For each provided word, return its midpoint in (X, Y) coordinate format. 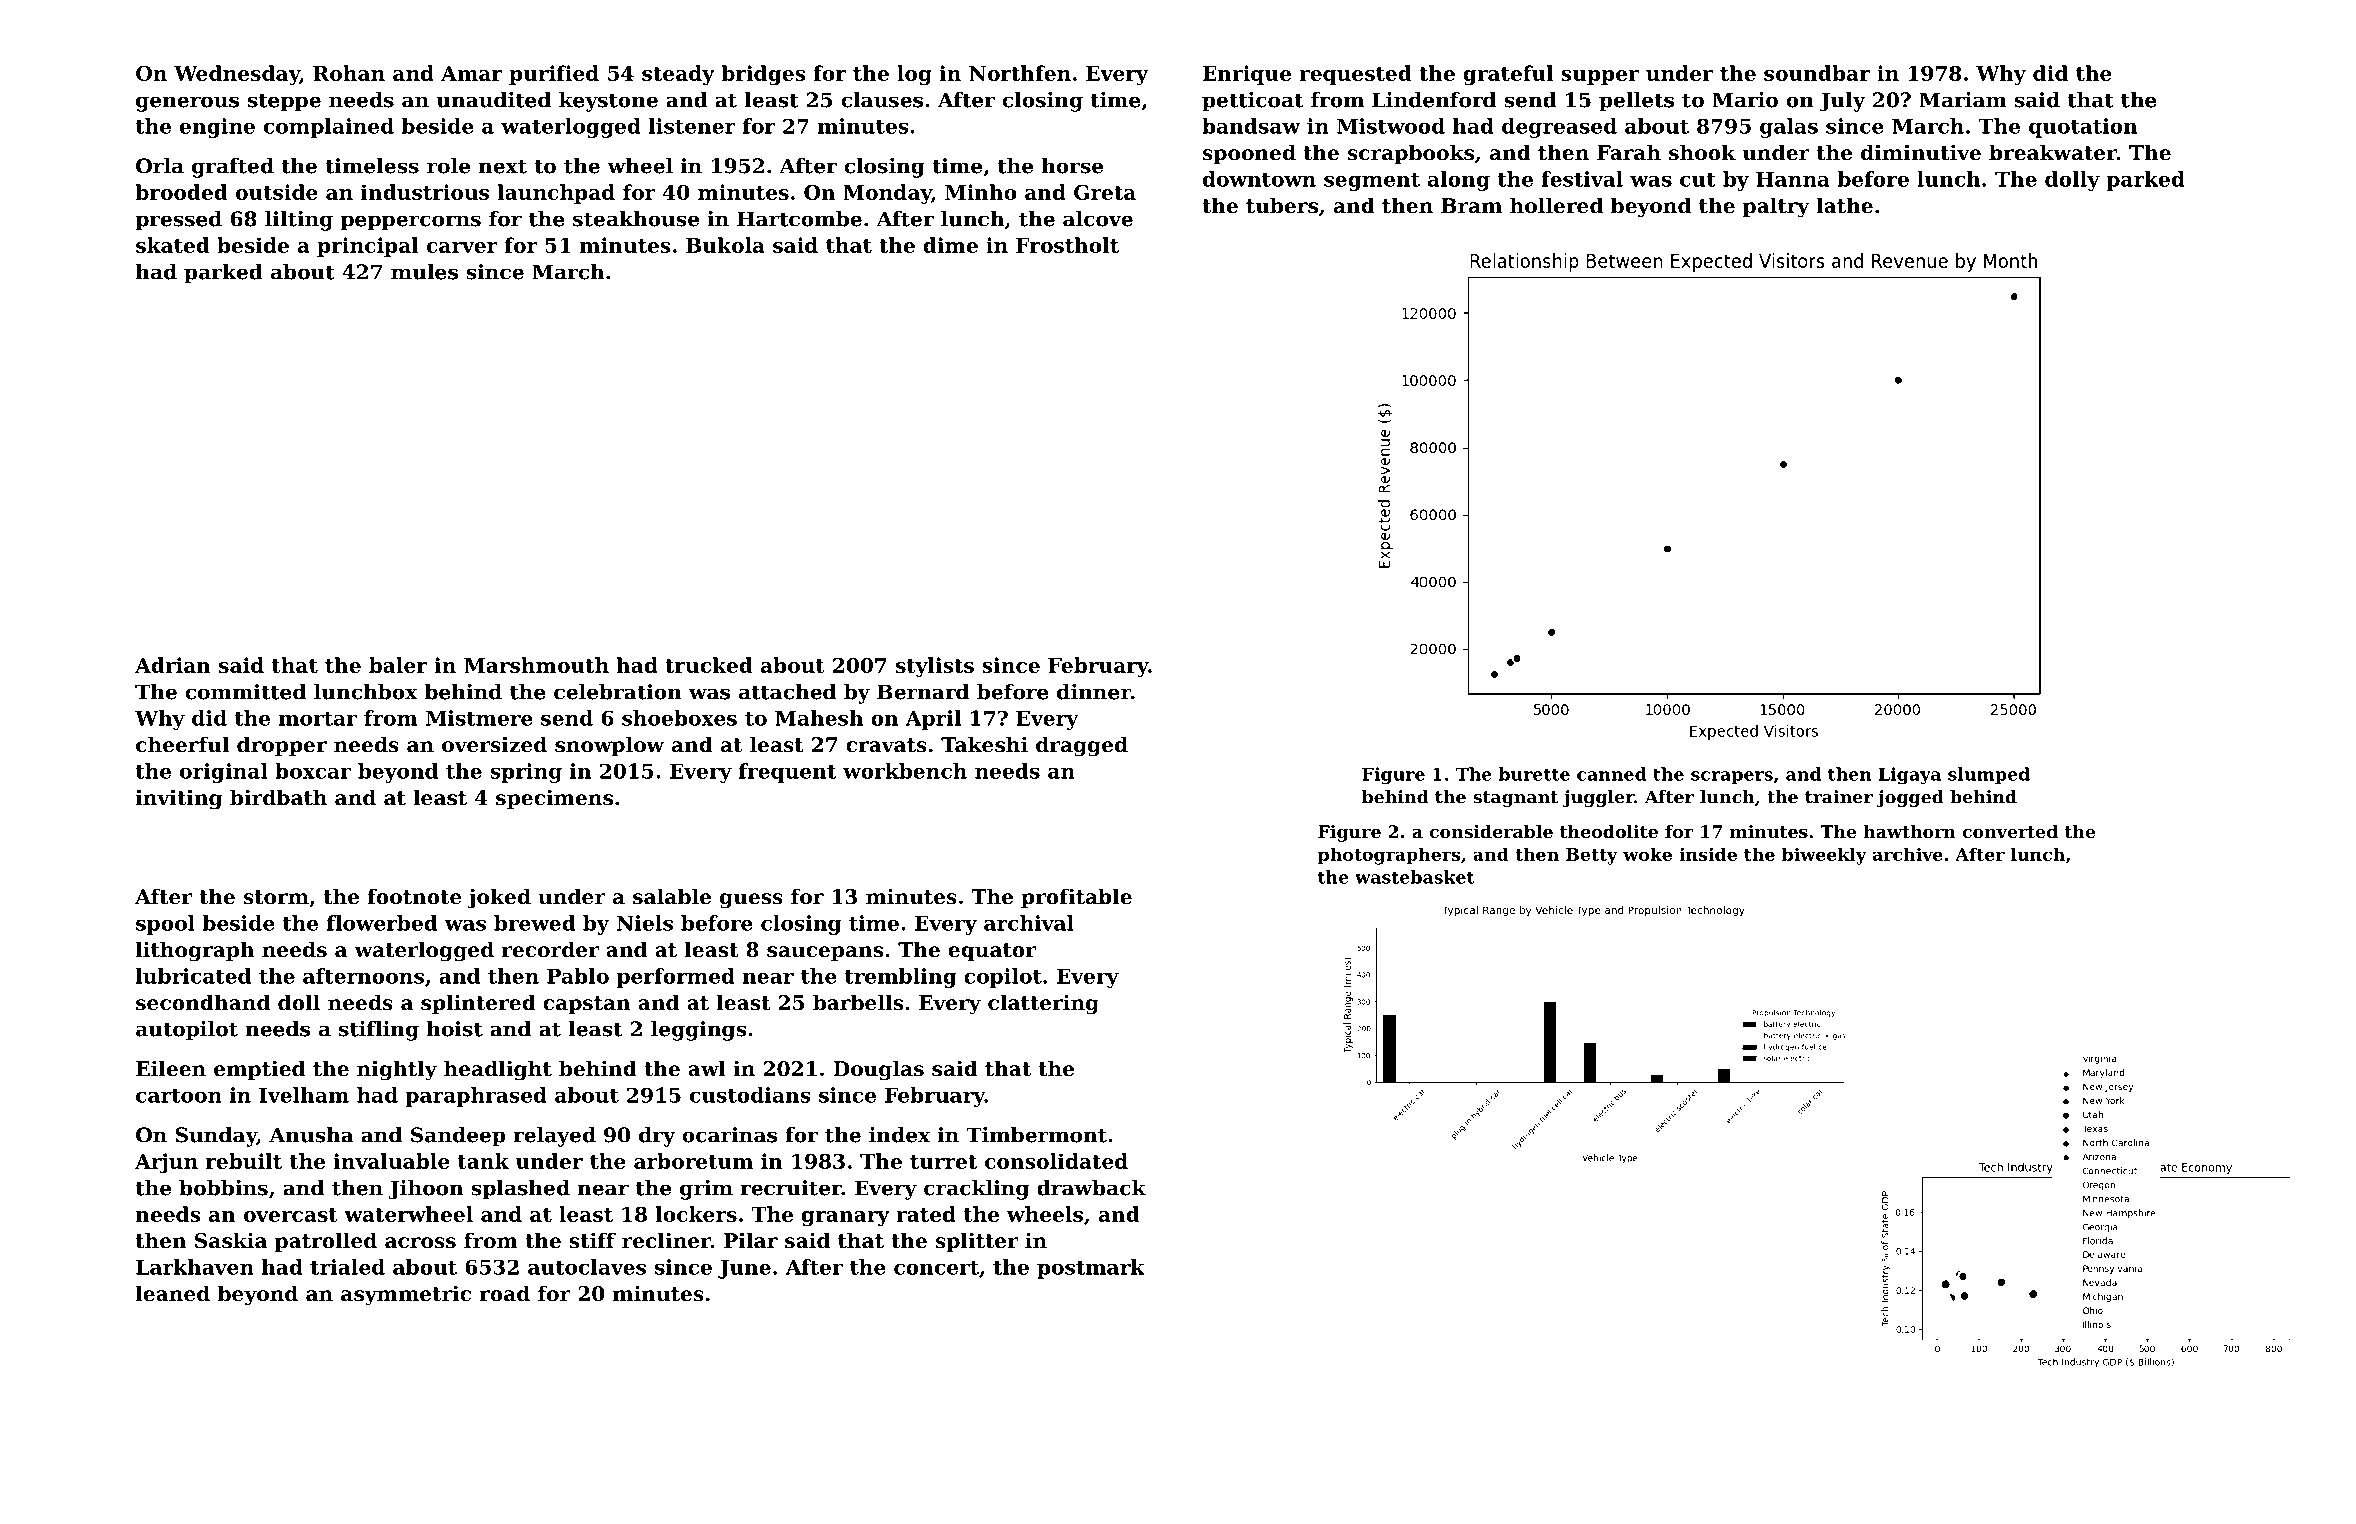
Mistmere (479, 718)
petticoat (1252, 102)
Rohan (349, 73)
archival (1029, 923)
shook (1702, 152)
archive (1908, 854)
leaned (173, 1293)
